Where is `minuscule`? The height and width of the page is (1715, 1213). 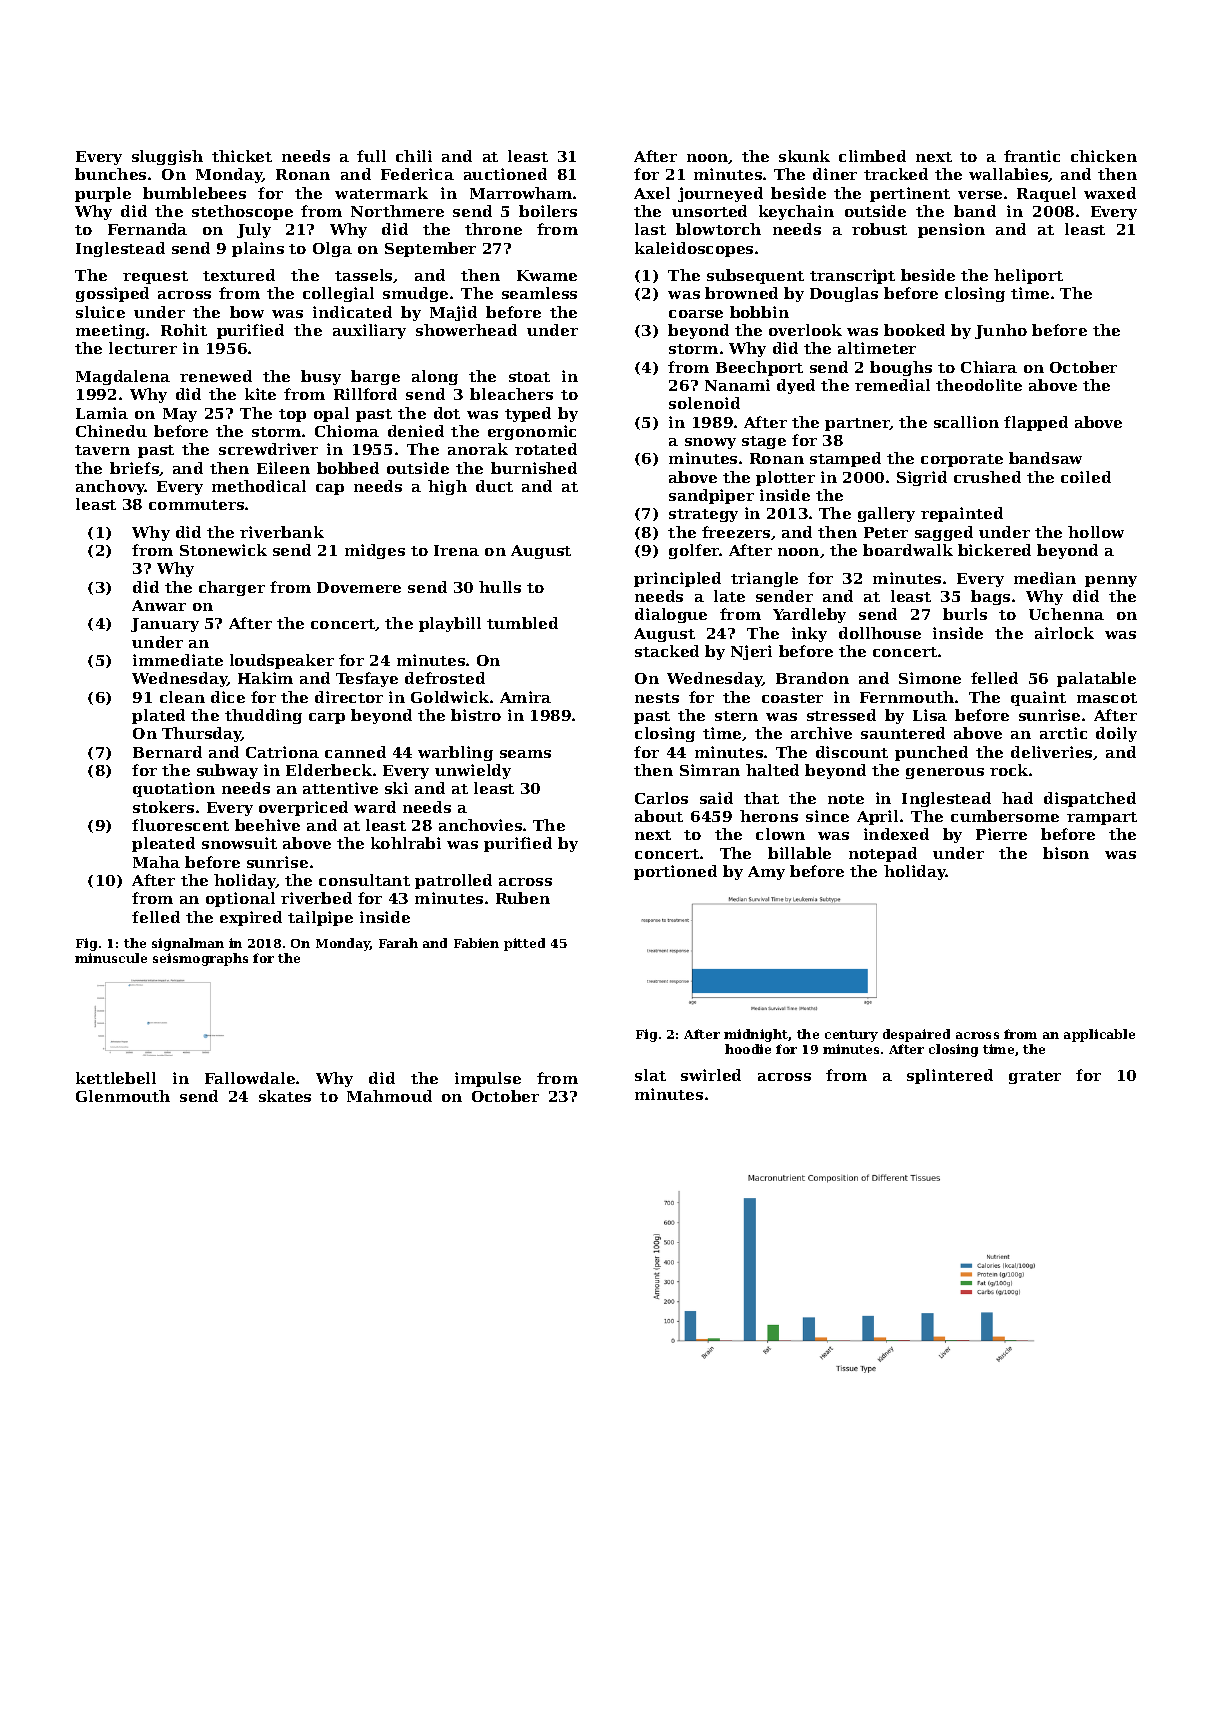
minuscule is located at coordinates (111, 958).
